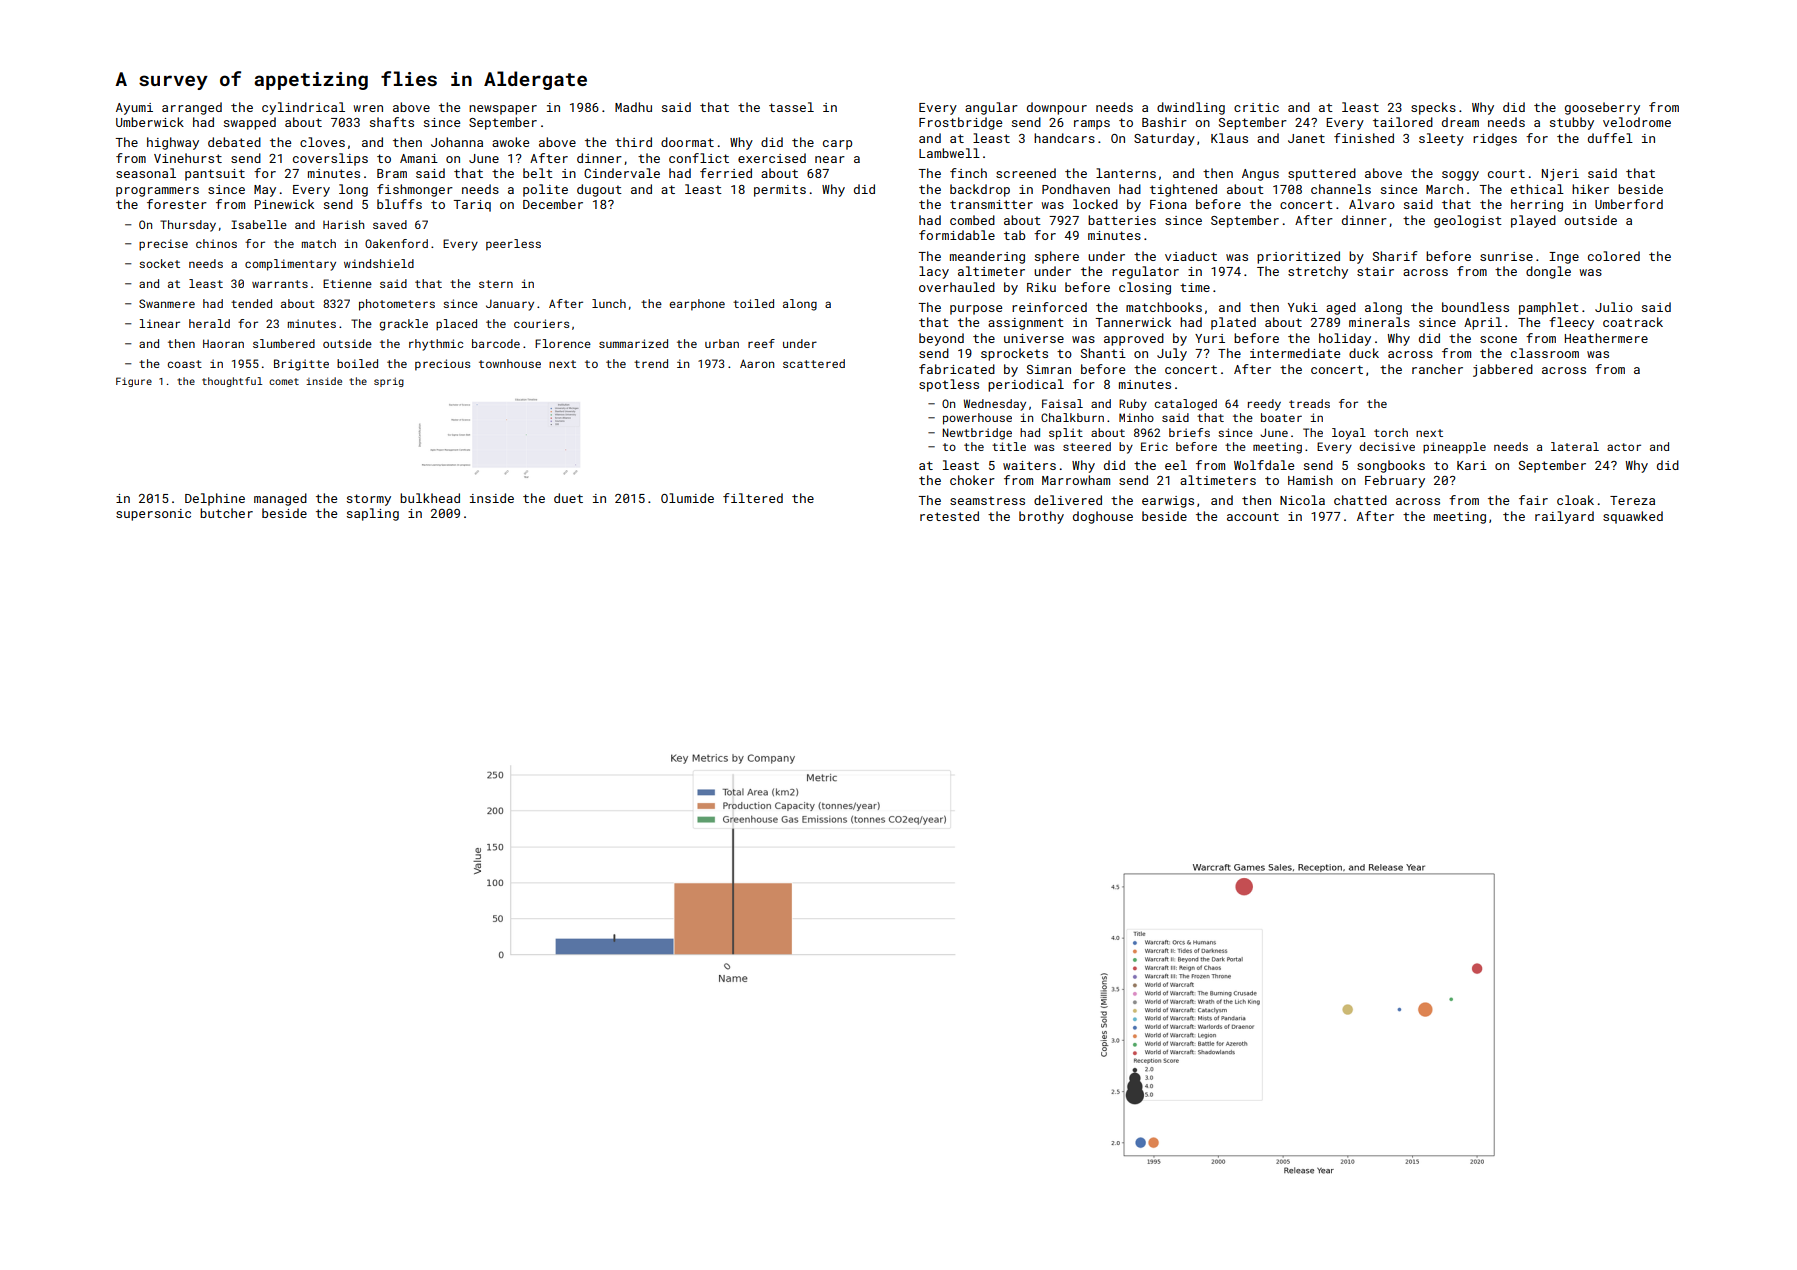  What do you see at coordinates (1503, 370) in the screenshot?
I see `jabbered` at bounding box center [1503, 370].
